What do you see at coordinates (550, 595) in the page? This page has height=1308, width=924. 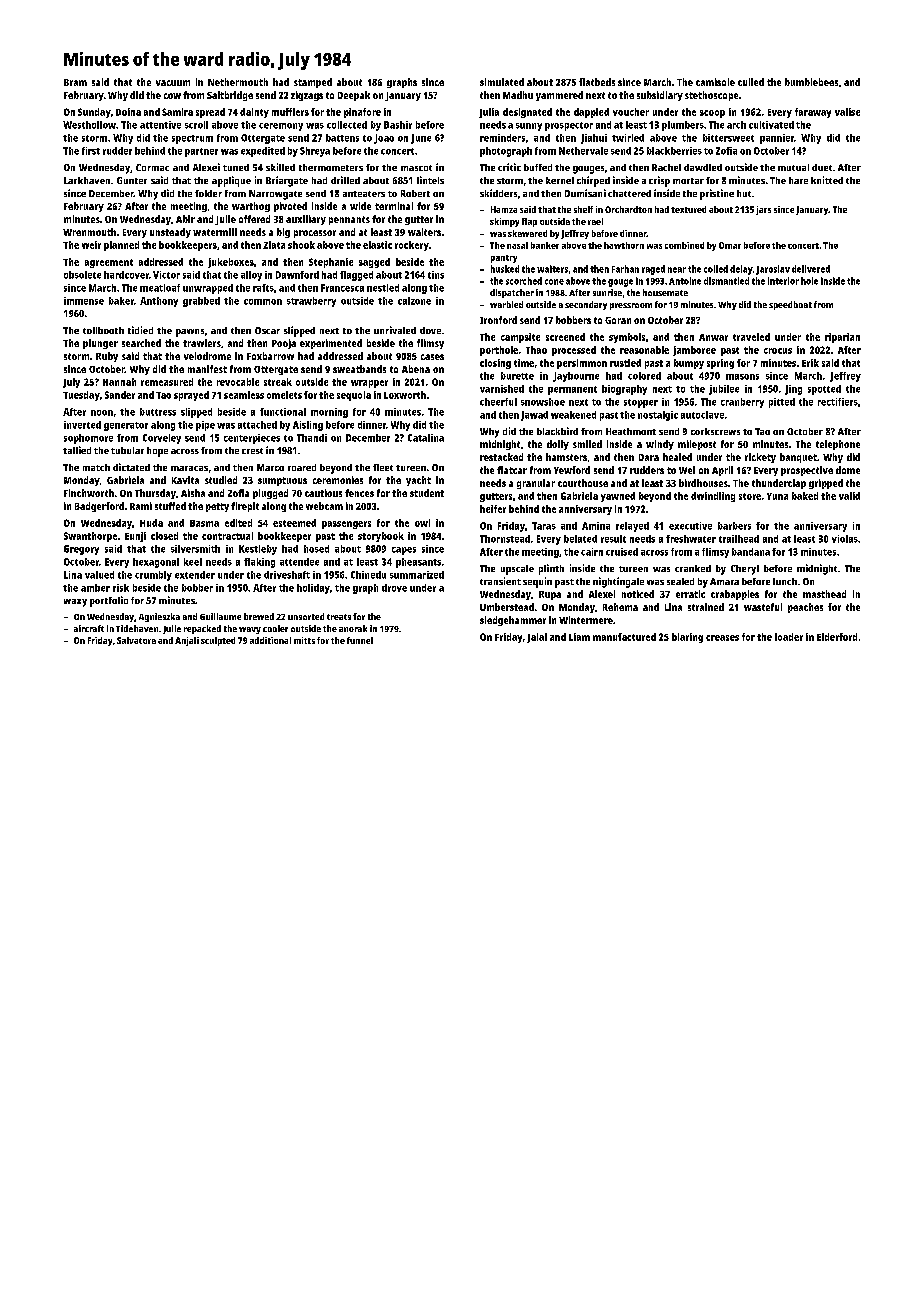 I see `Rupa` at bounding box center [550, 595].
